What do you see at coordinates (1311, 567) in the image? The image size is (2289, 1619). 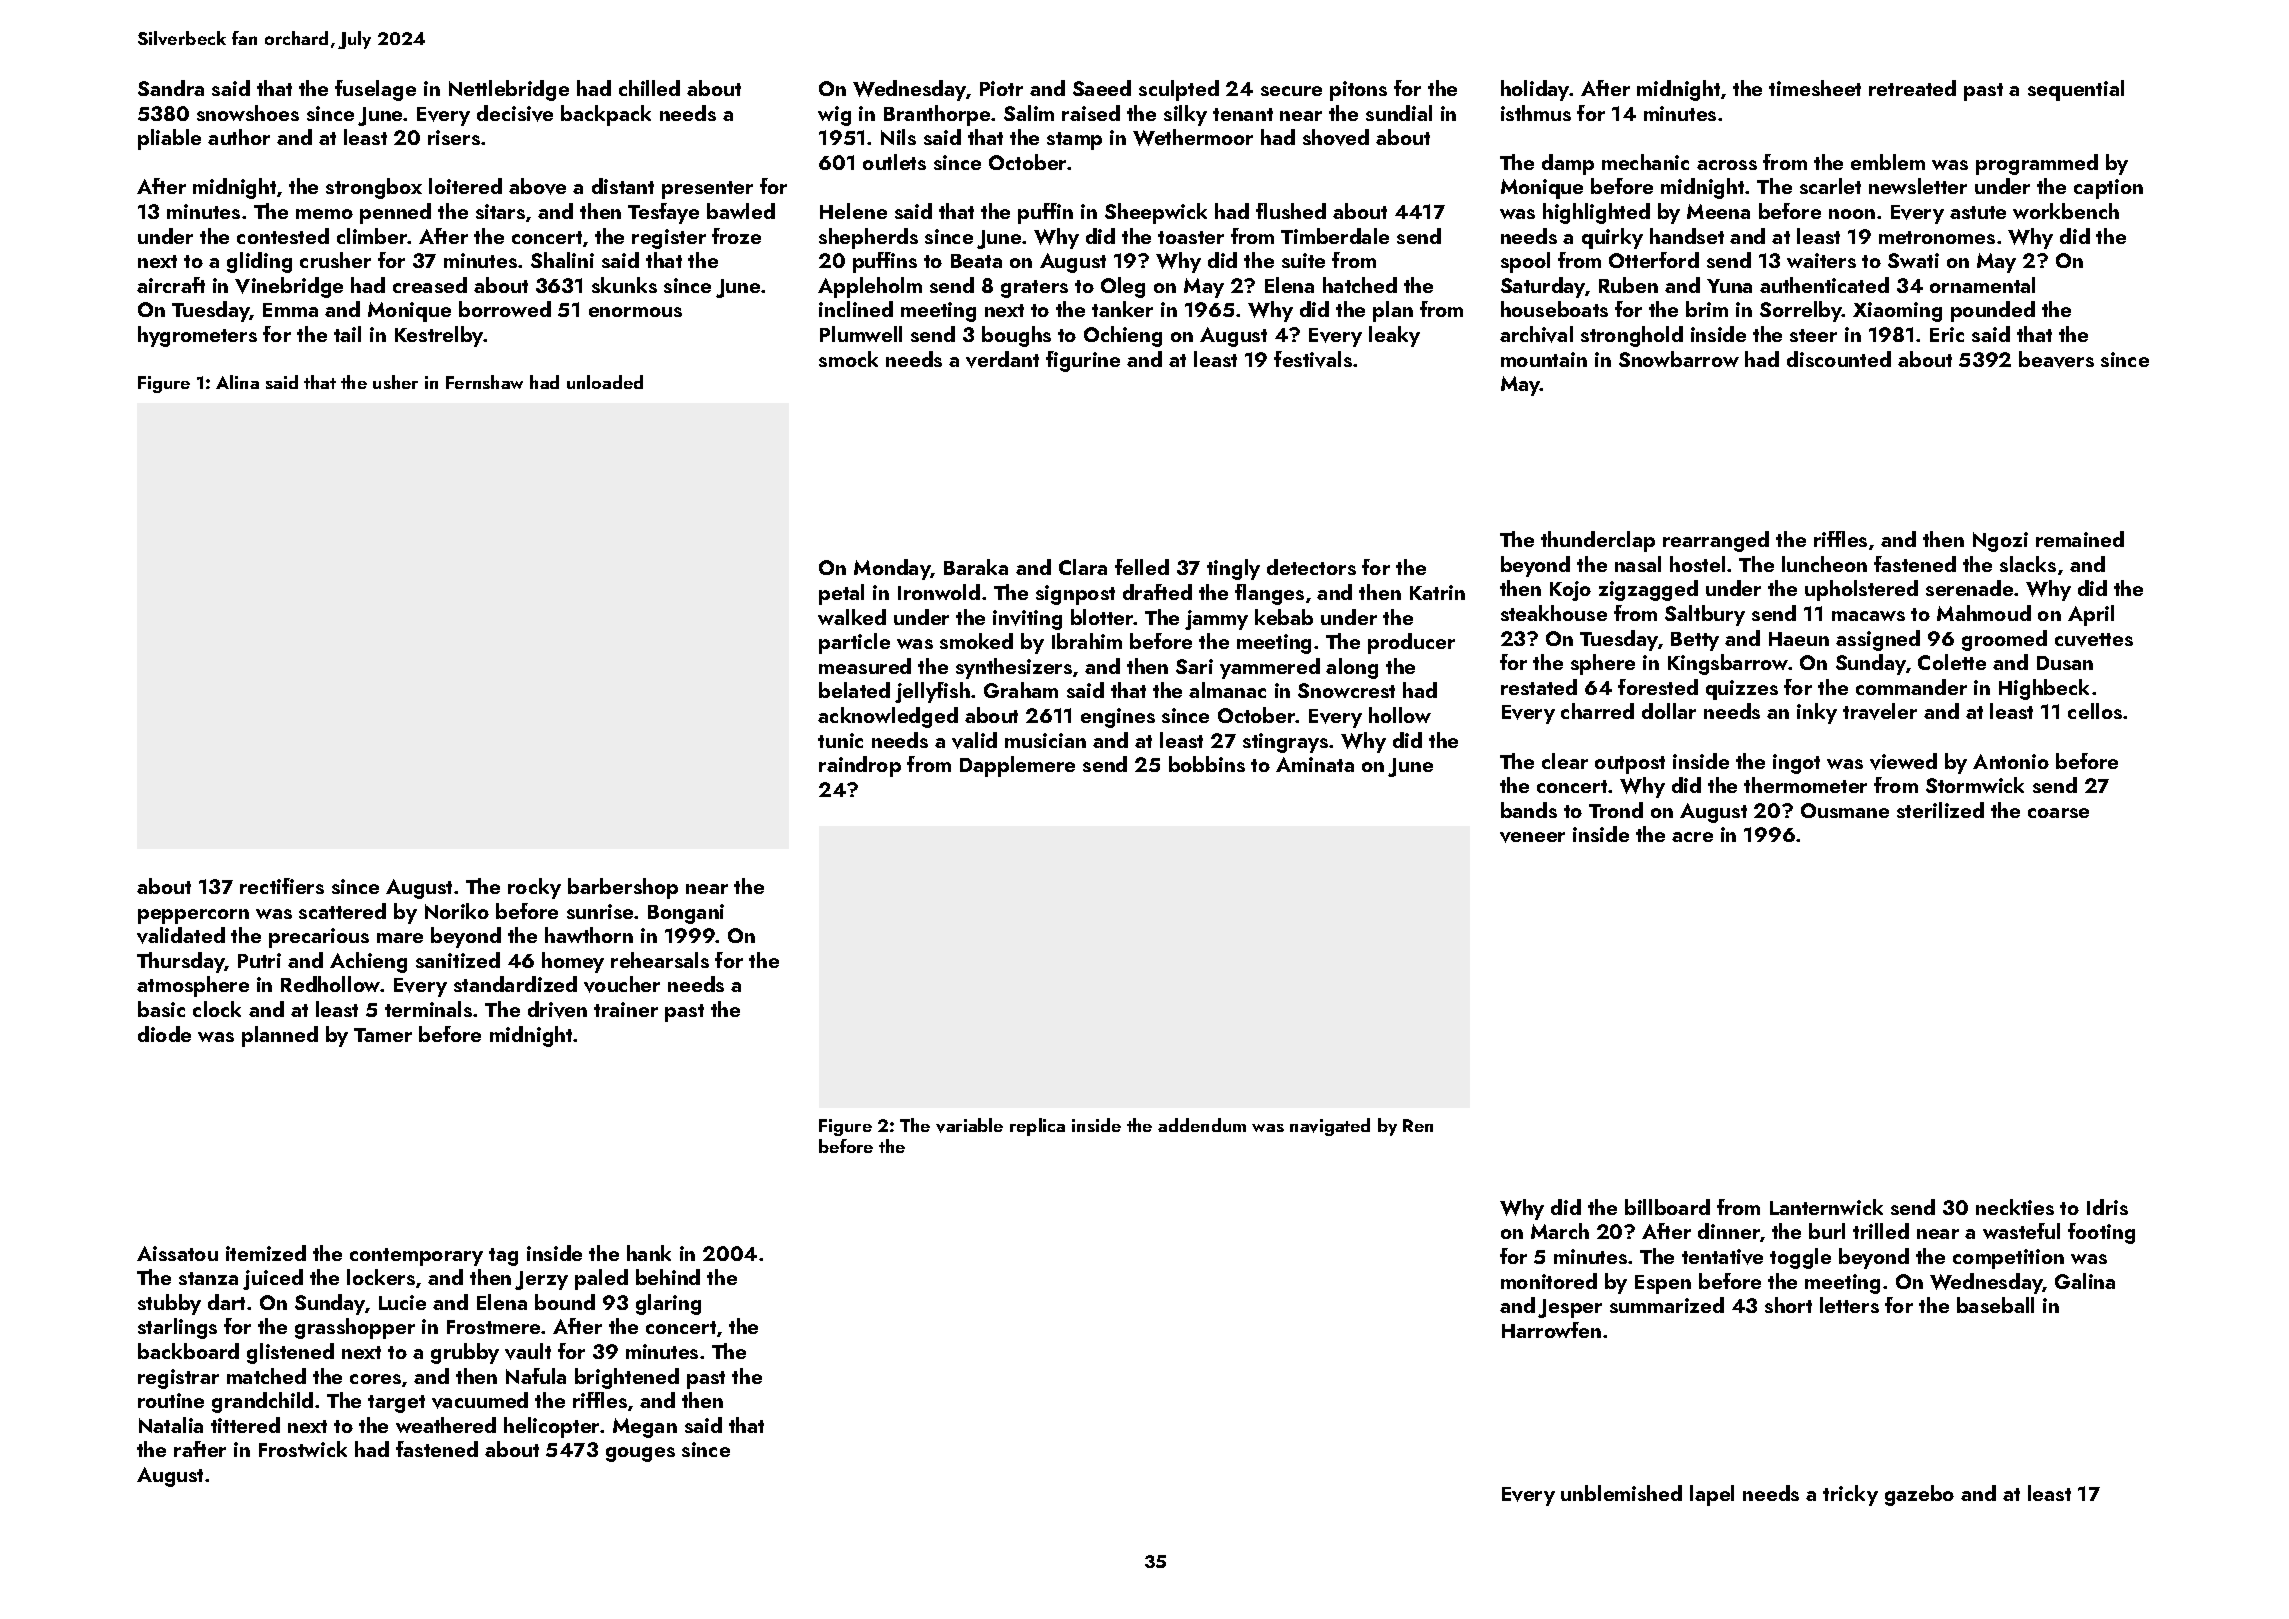 I see `detectors` at bounding box center [1311, 567].
